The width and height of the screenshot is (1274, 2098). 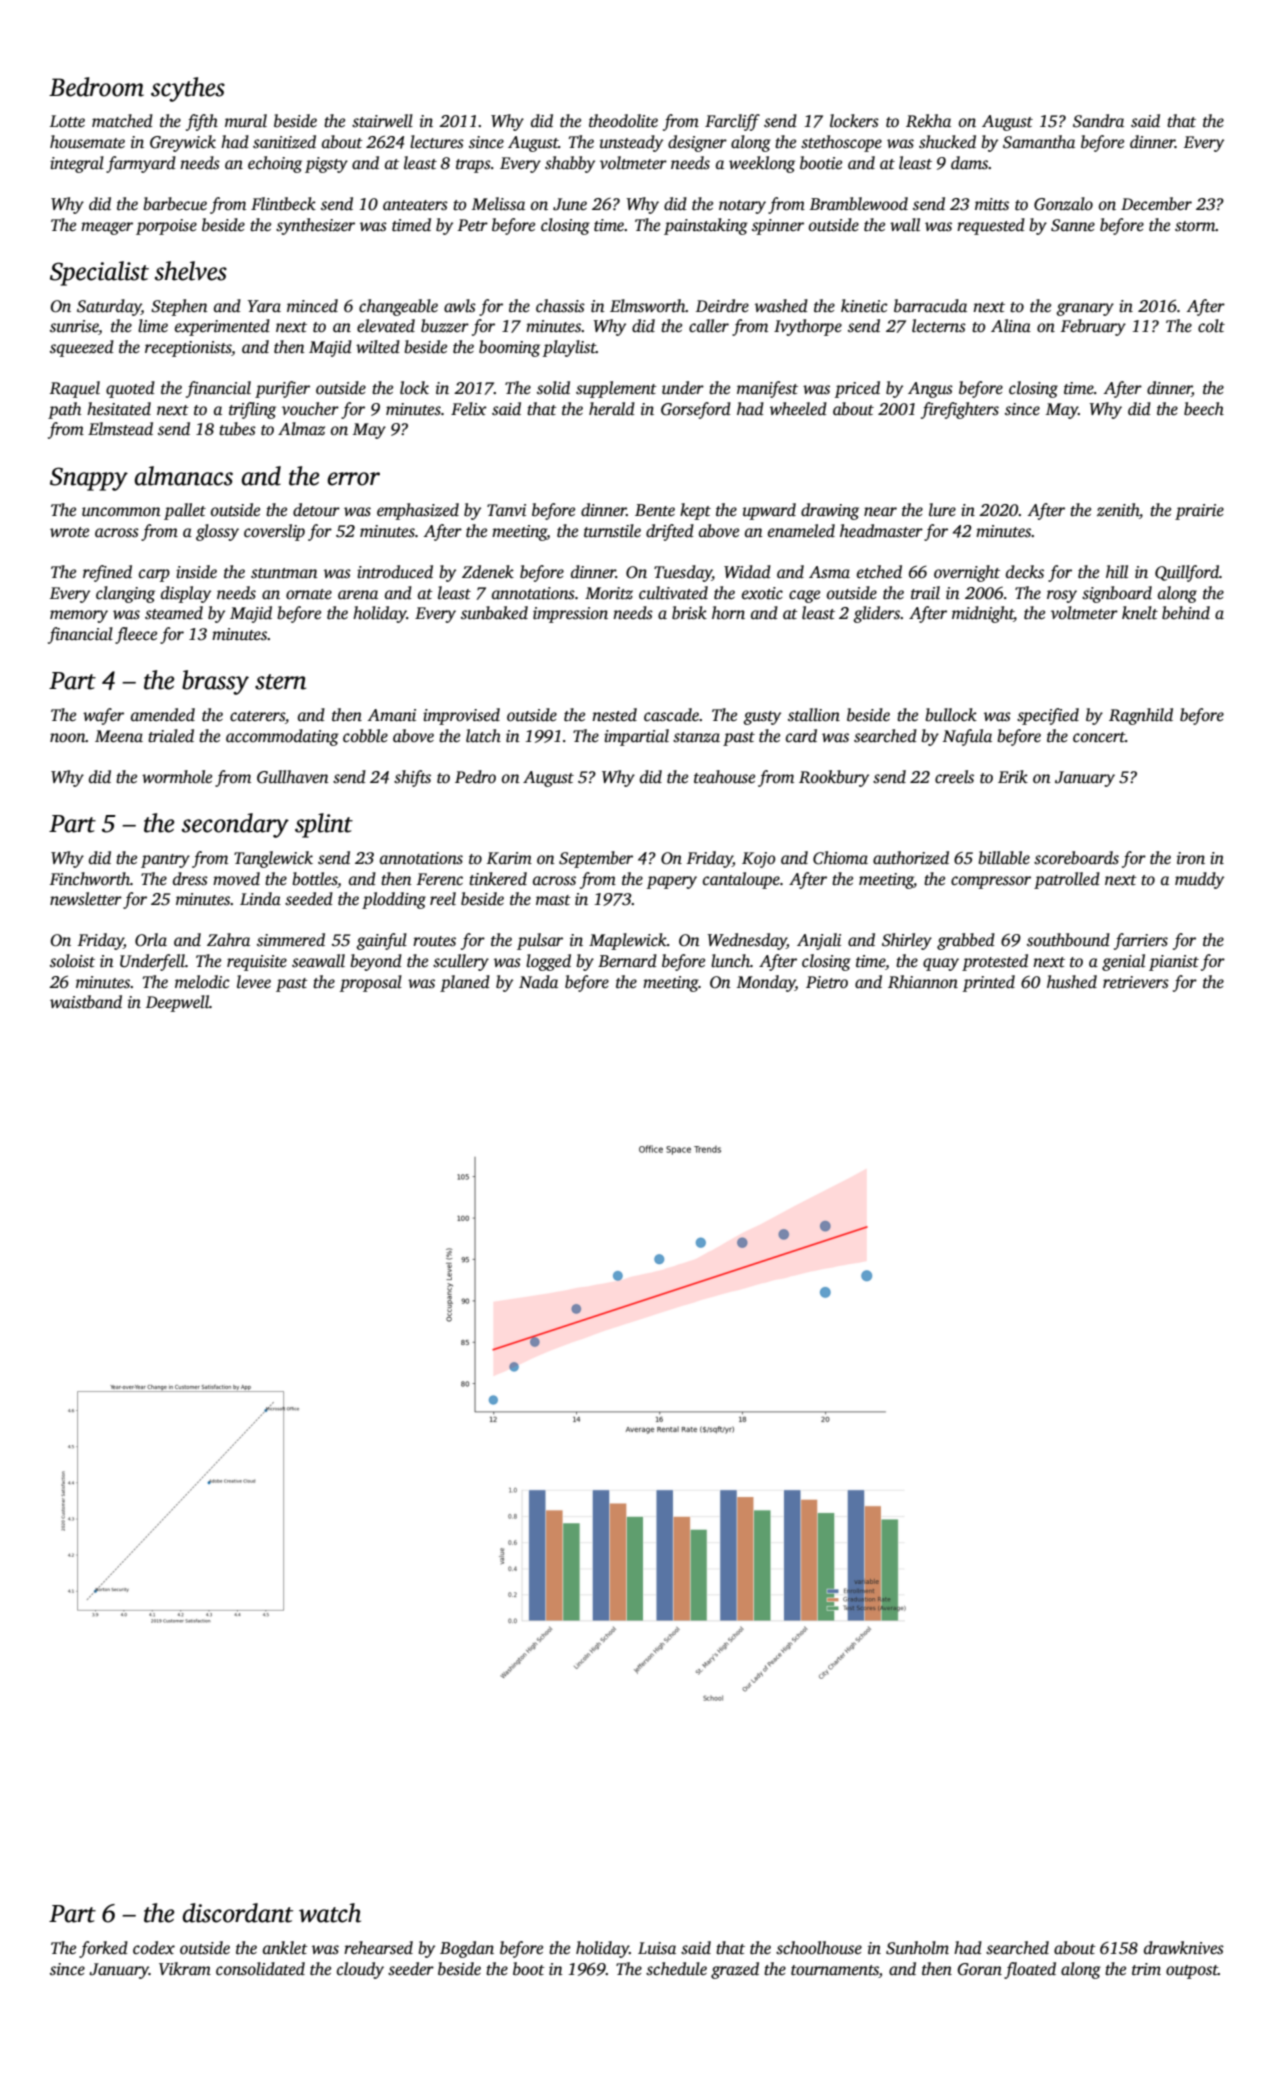 I want to click on discordant, so click(x=237, y=1913).
